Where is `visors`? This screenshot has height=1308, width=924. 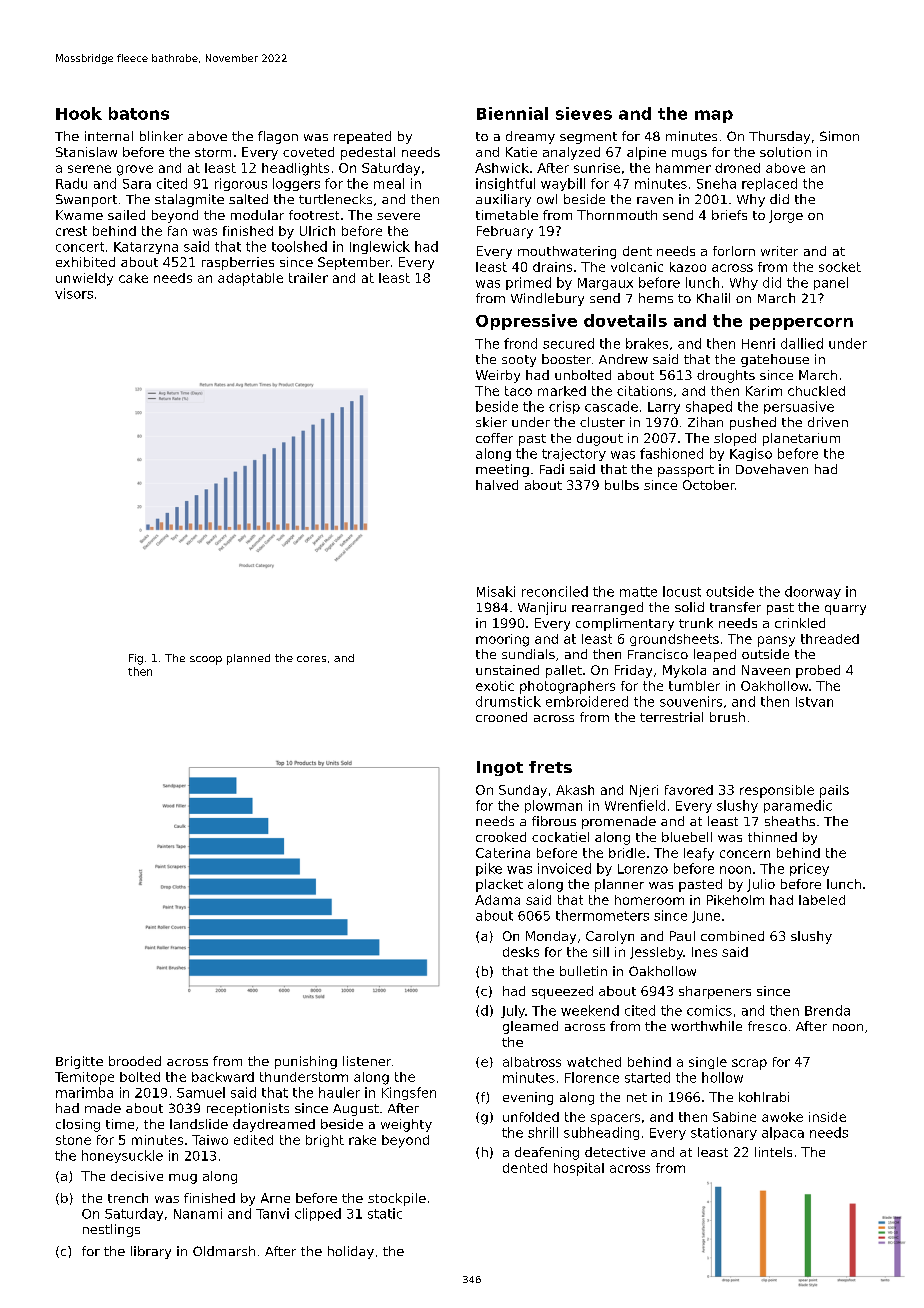
visors is located at coordinates (74, 293).
